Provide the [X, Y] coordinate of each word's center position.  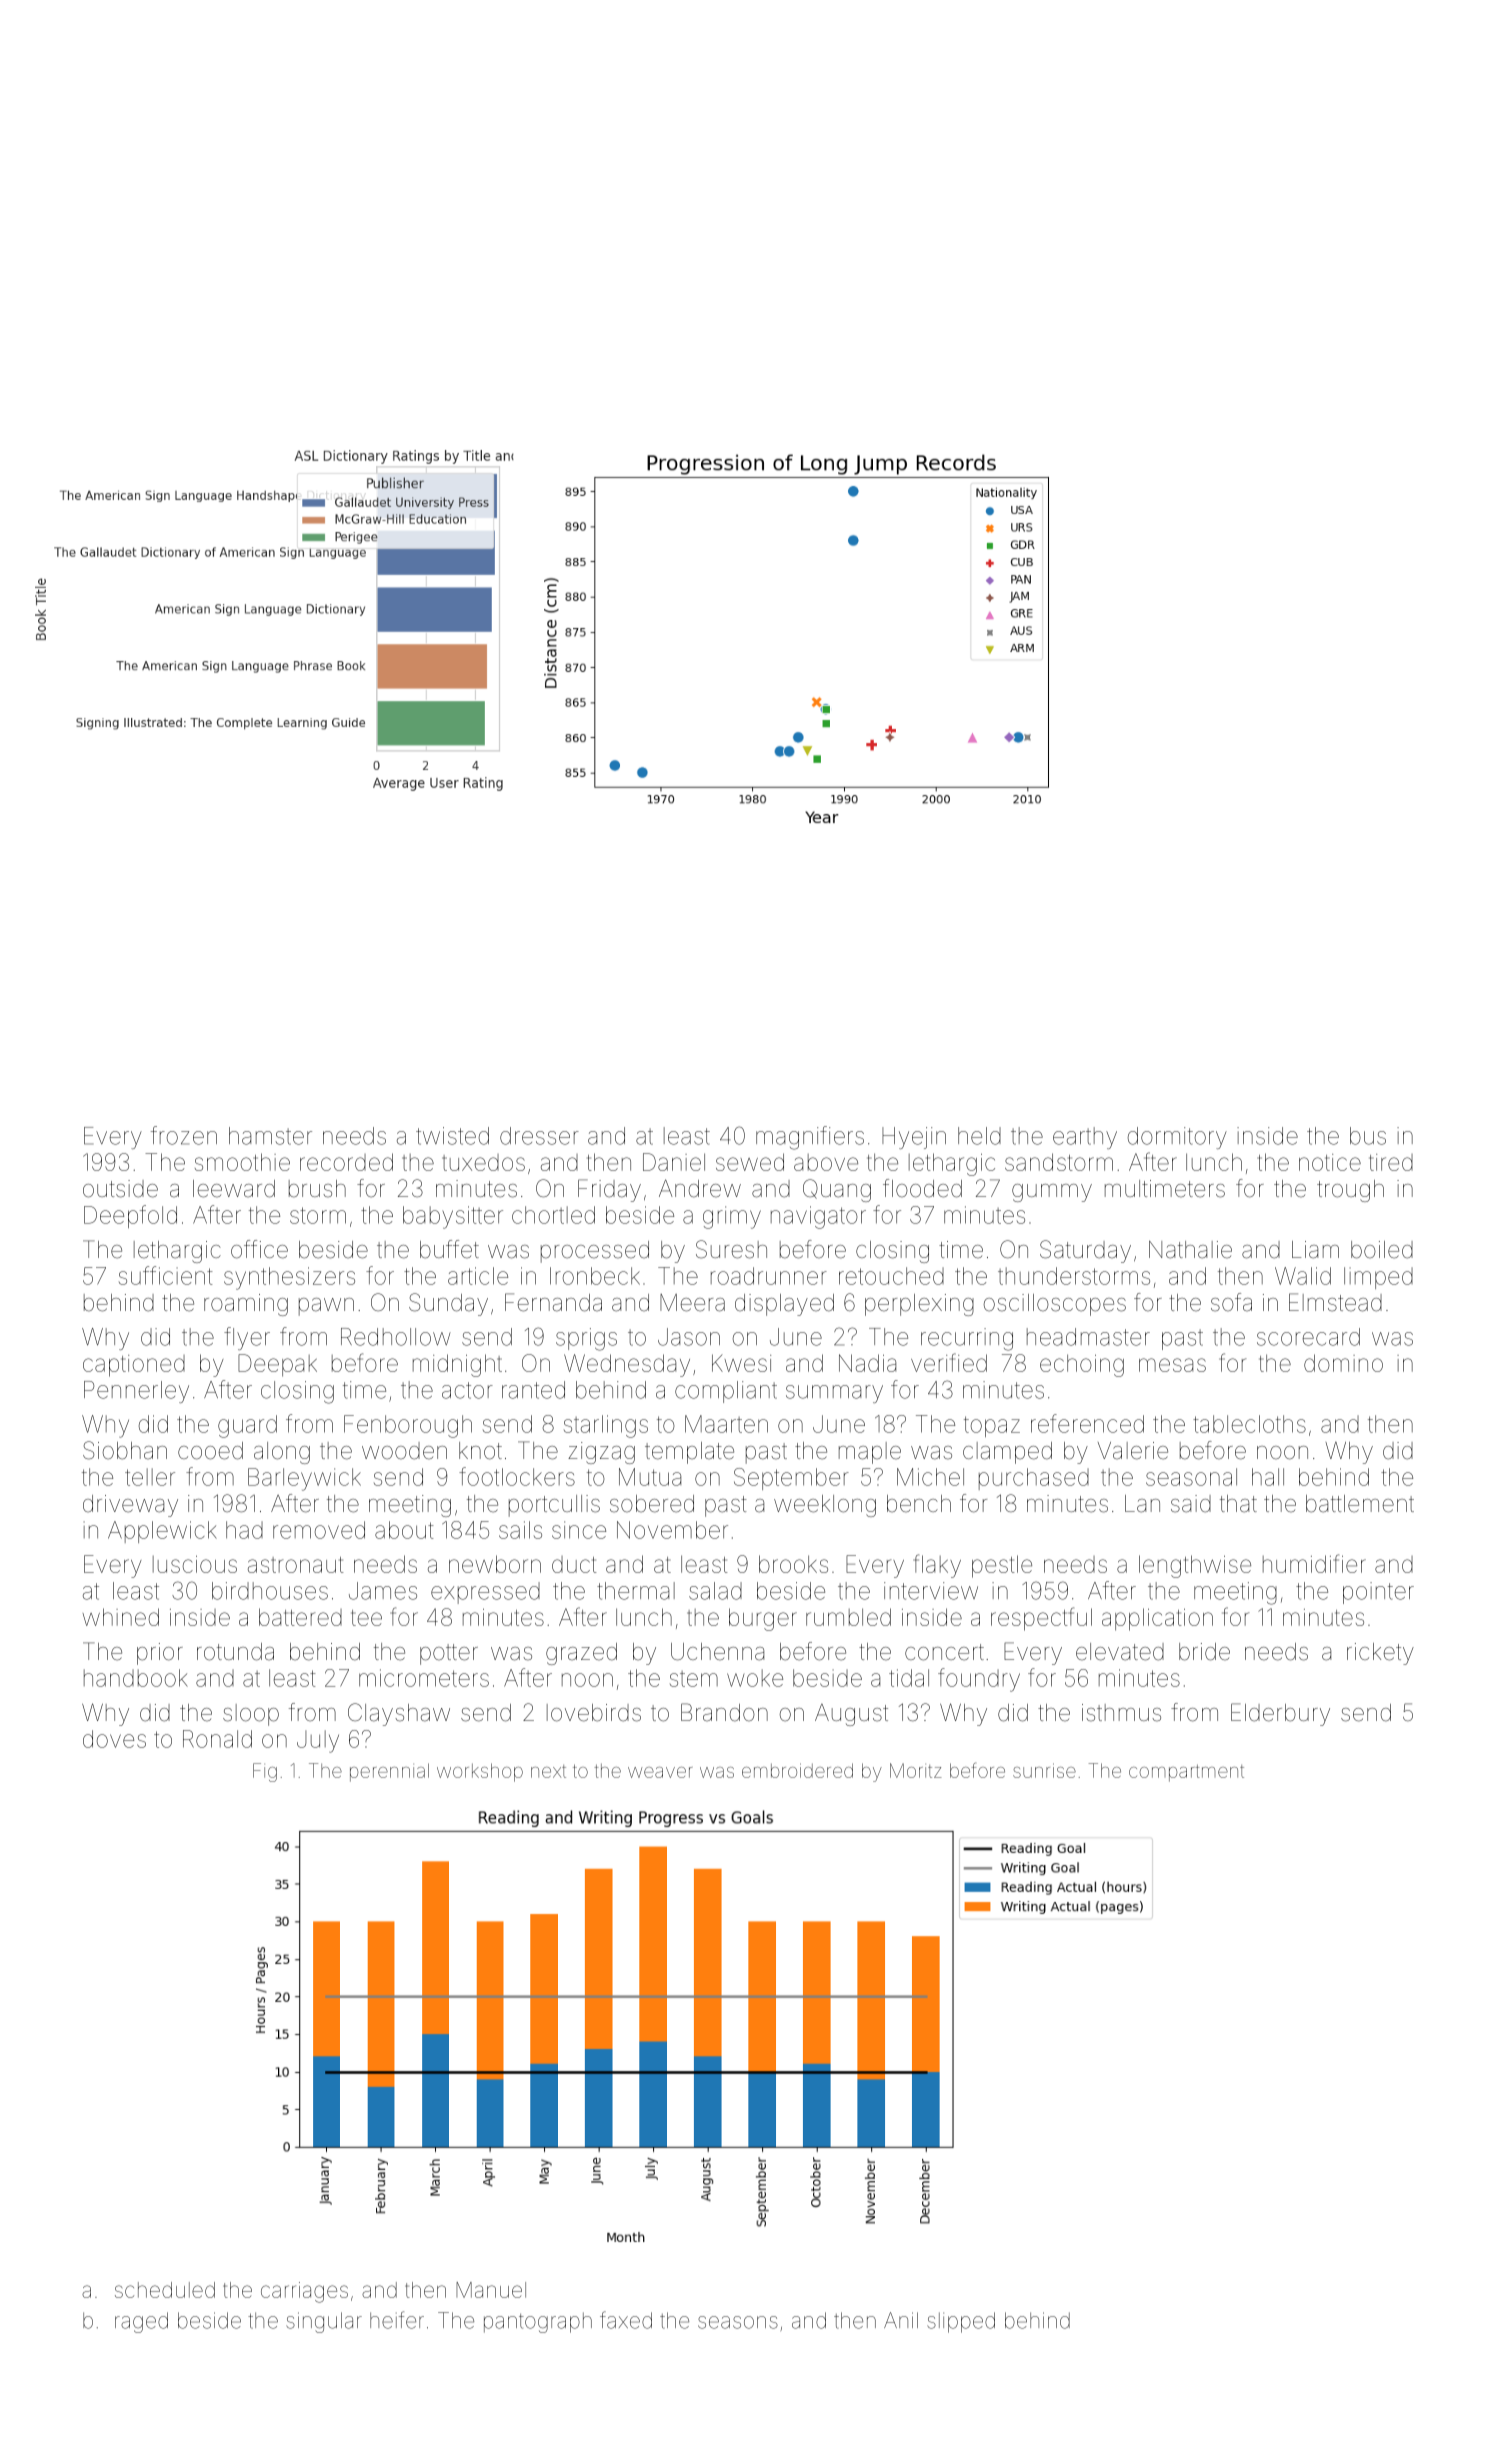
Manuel [491, 2290]
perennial [389, 1772]
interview [931, 1591]
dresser [539, 1136]
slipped [961, 2322]
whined [120, 1617]
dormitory [1177, 1138]
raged [141, 2322]
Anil [901, 2320]
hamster [270, 1136]
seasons [738, 2322]
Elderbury [1280, 1714]
